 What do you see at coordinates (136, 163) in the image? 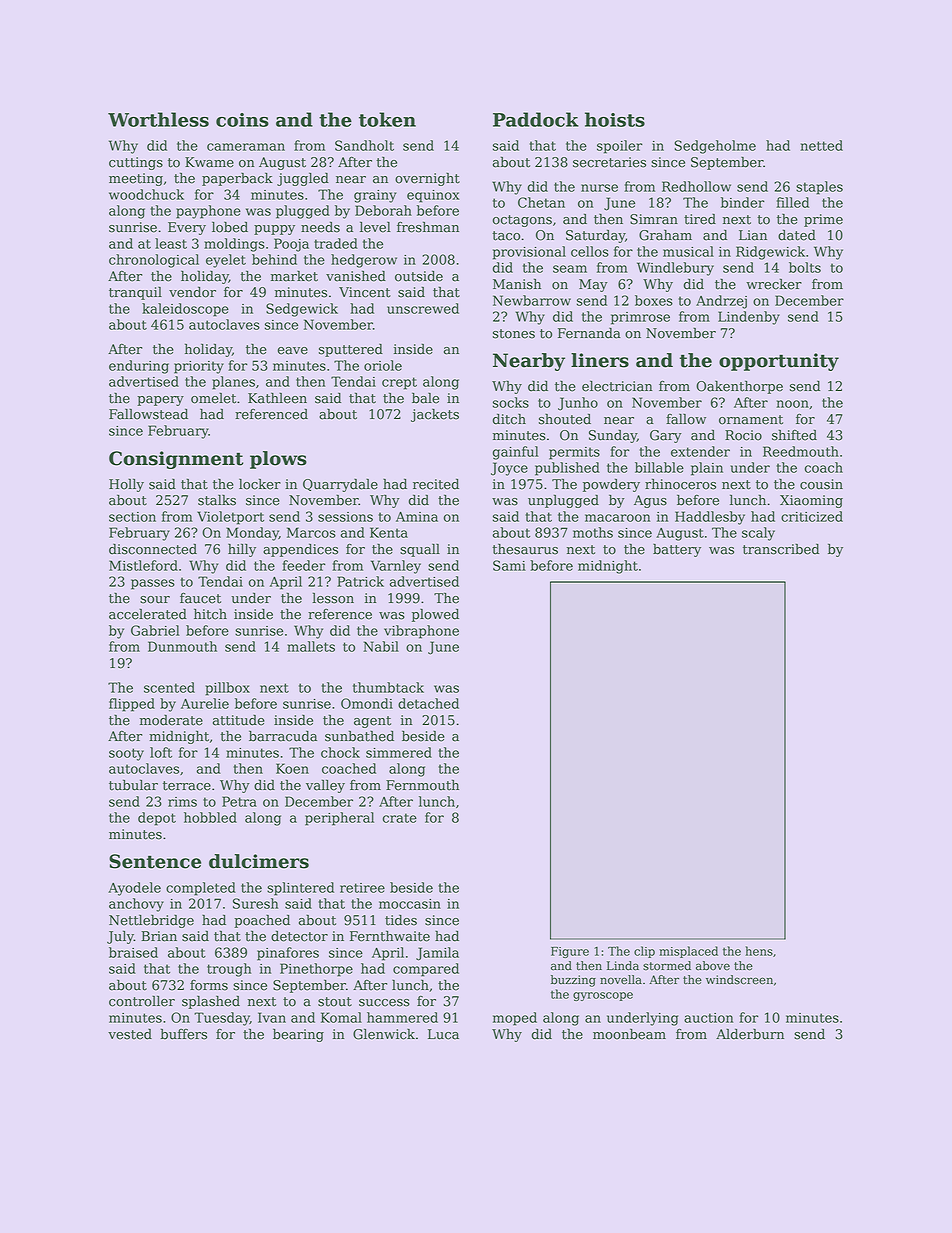
I see `cuttings` at bounding box center [136, 163].
